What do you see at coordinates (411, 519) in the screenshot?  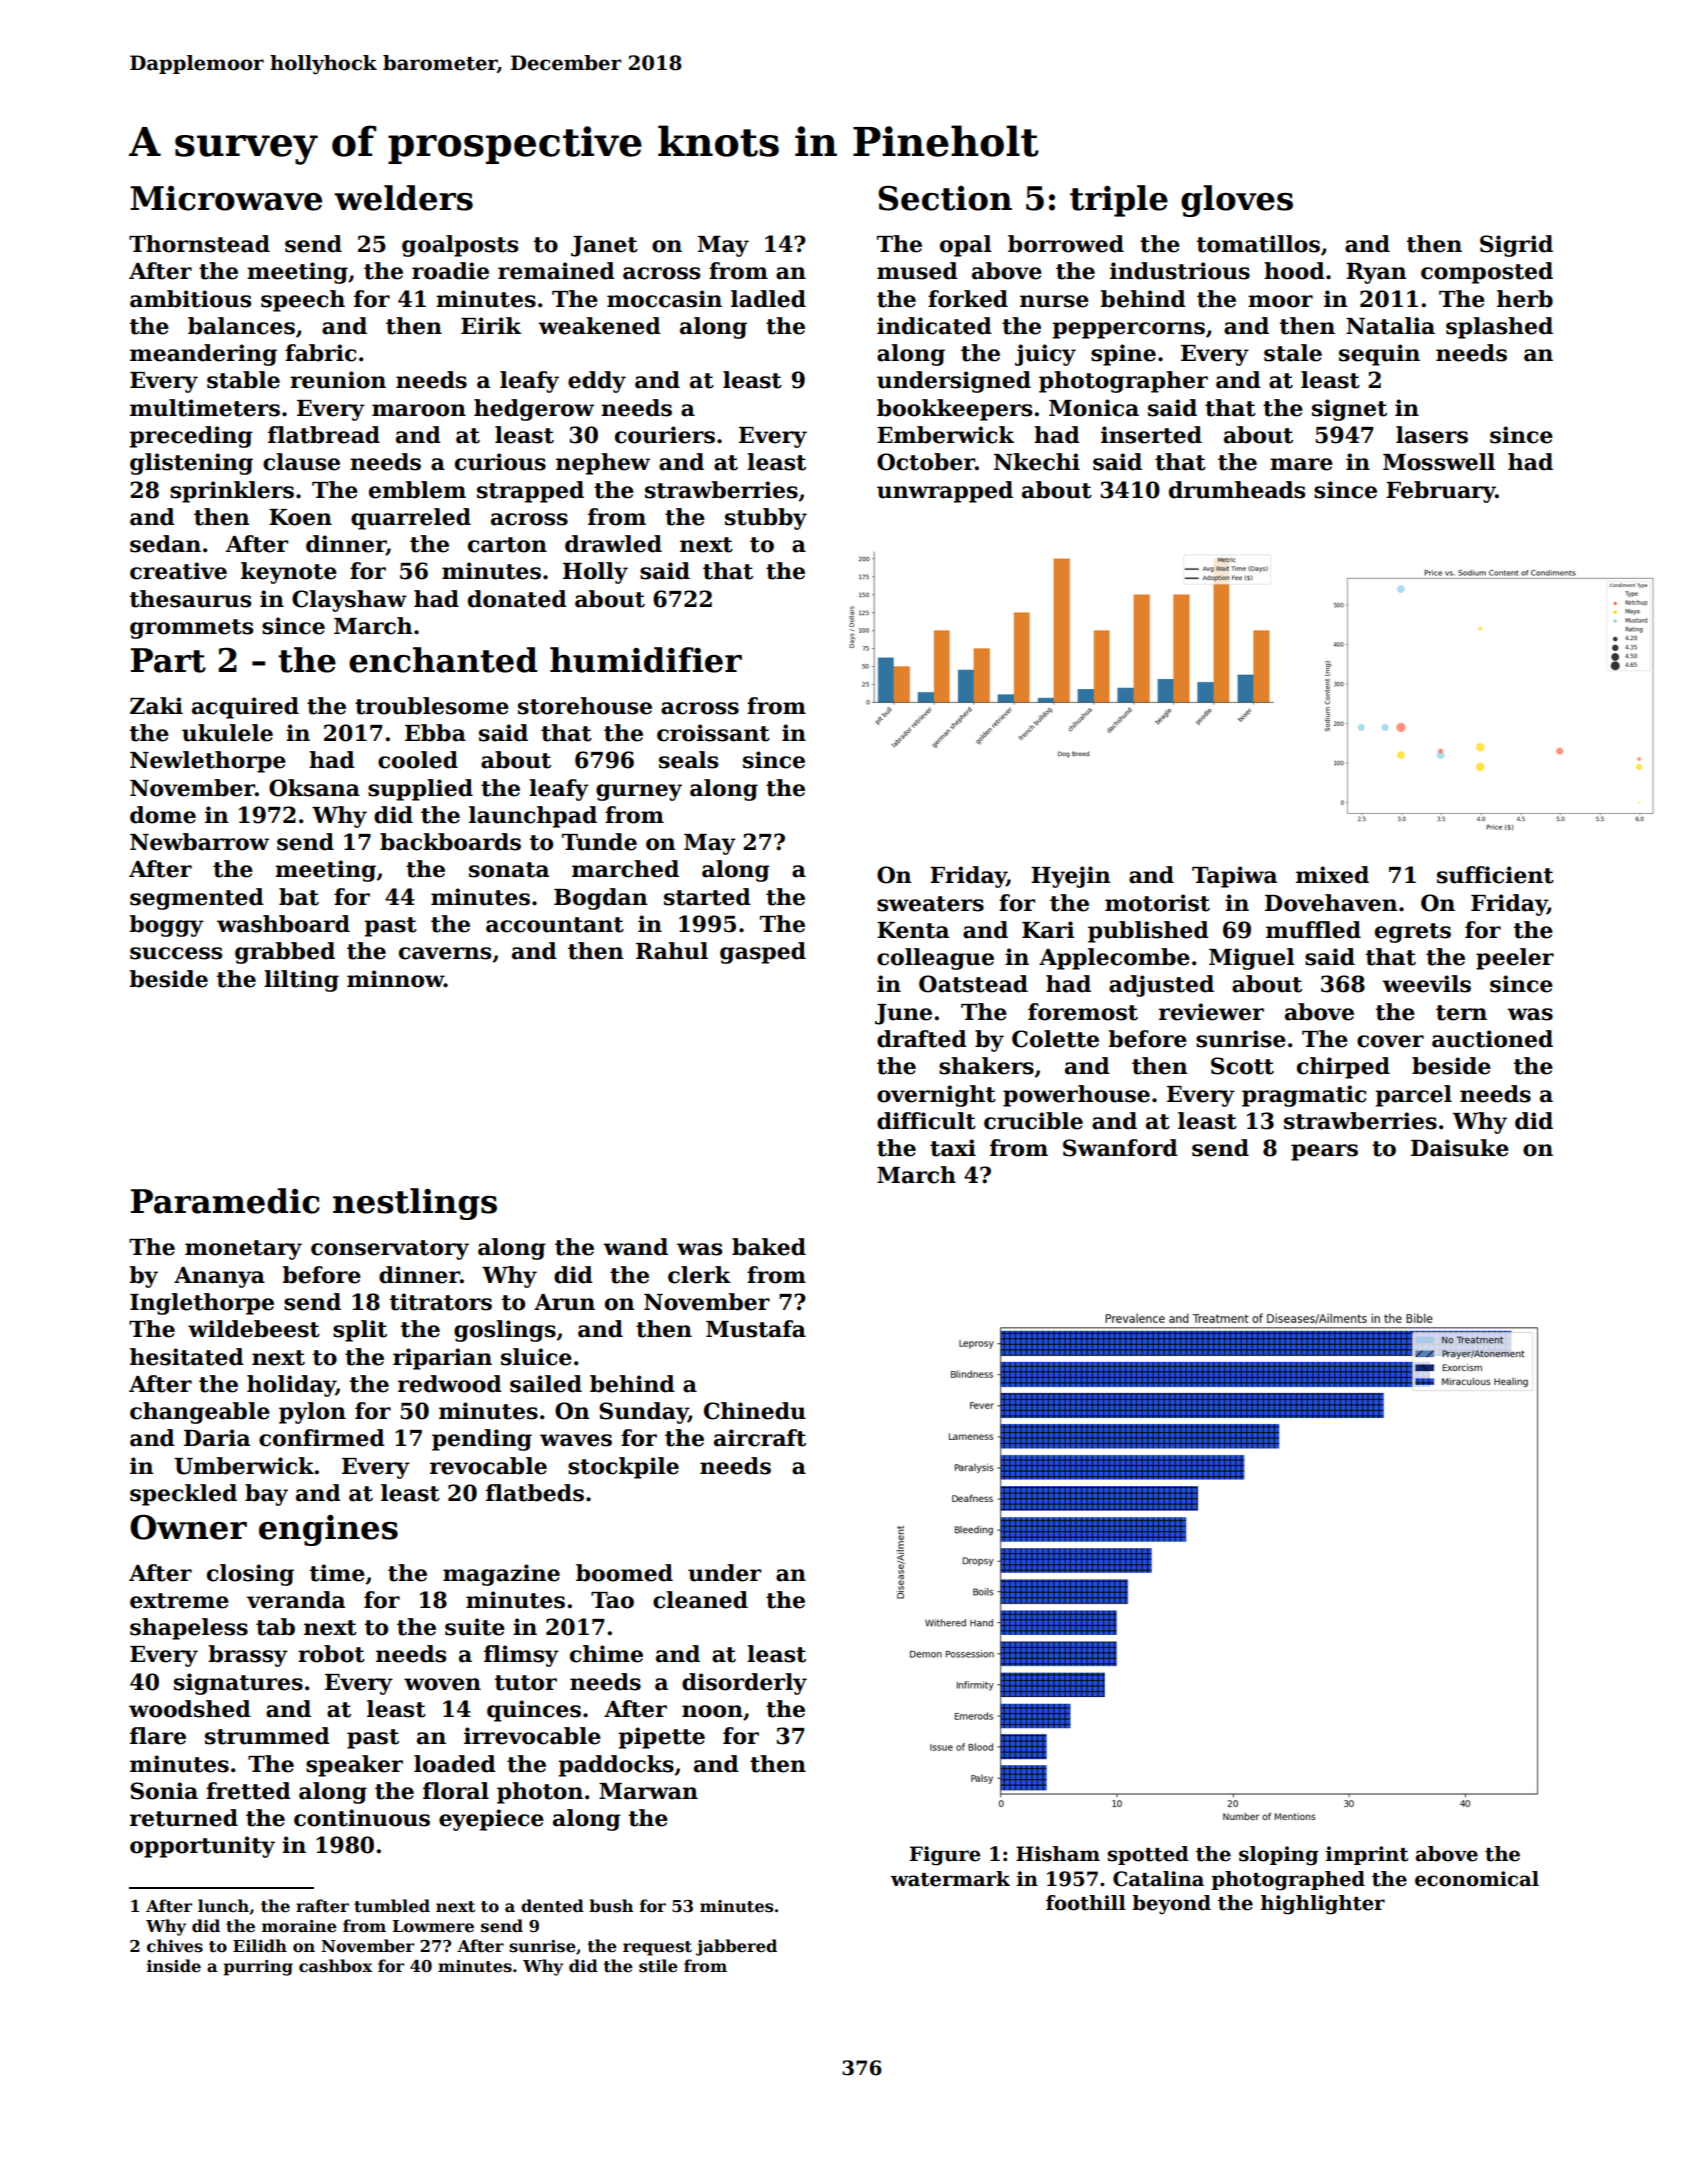 I see `quarreled` at bounding box center [411, 519].
